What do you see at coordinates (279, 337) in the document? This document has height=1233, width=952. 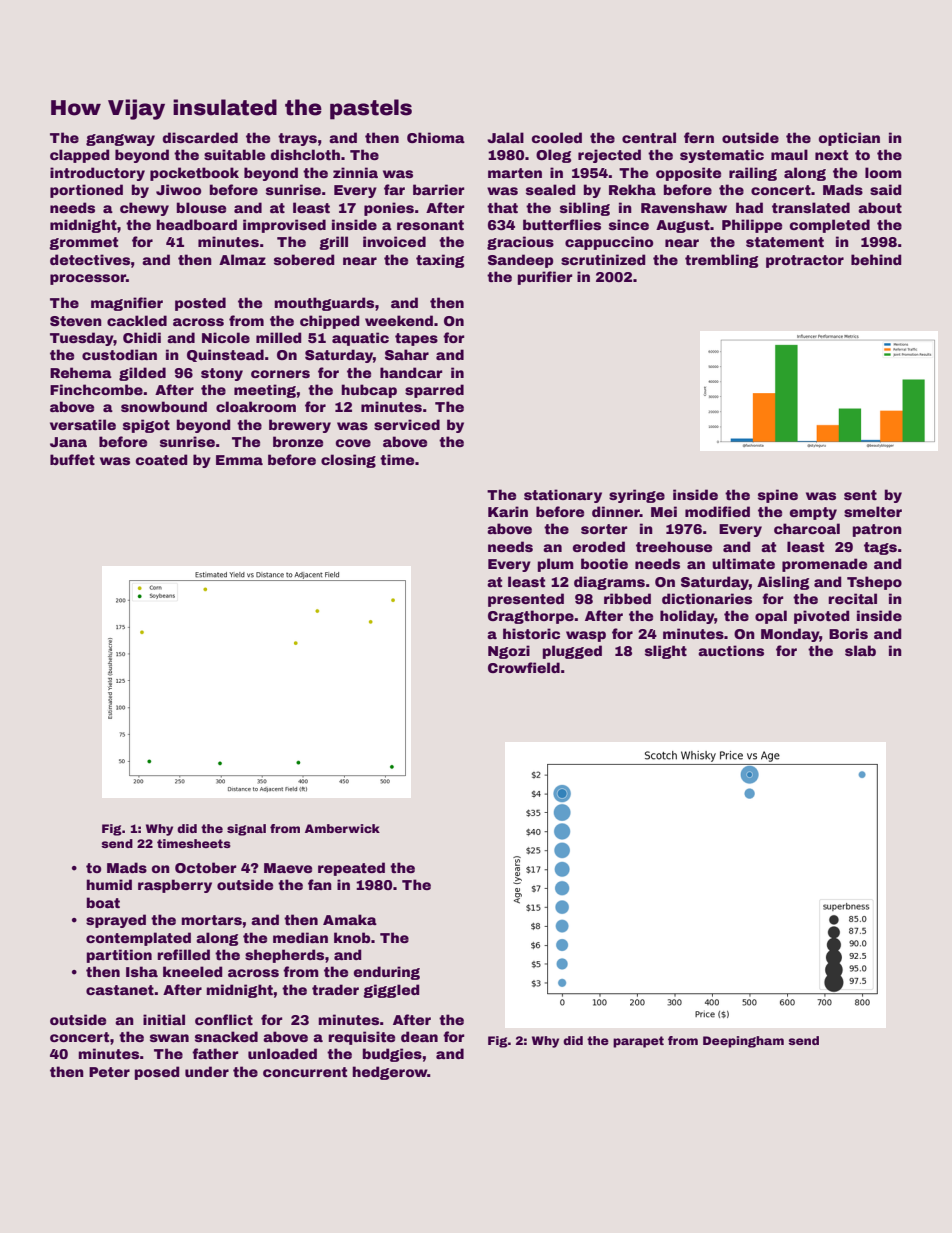 I see `milled` at bounding box center [279, 337].
